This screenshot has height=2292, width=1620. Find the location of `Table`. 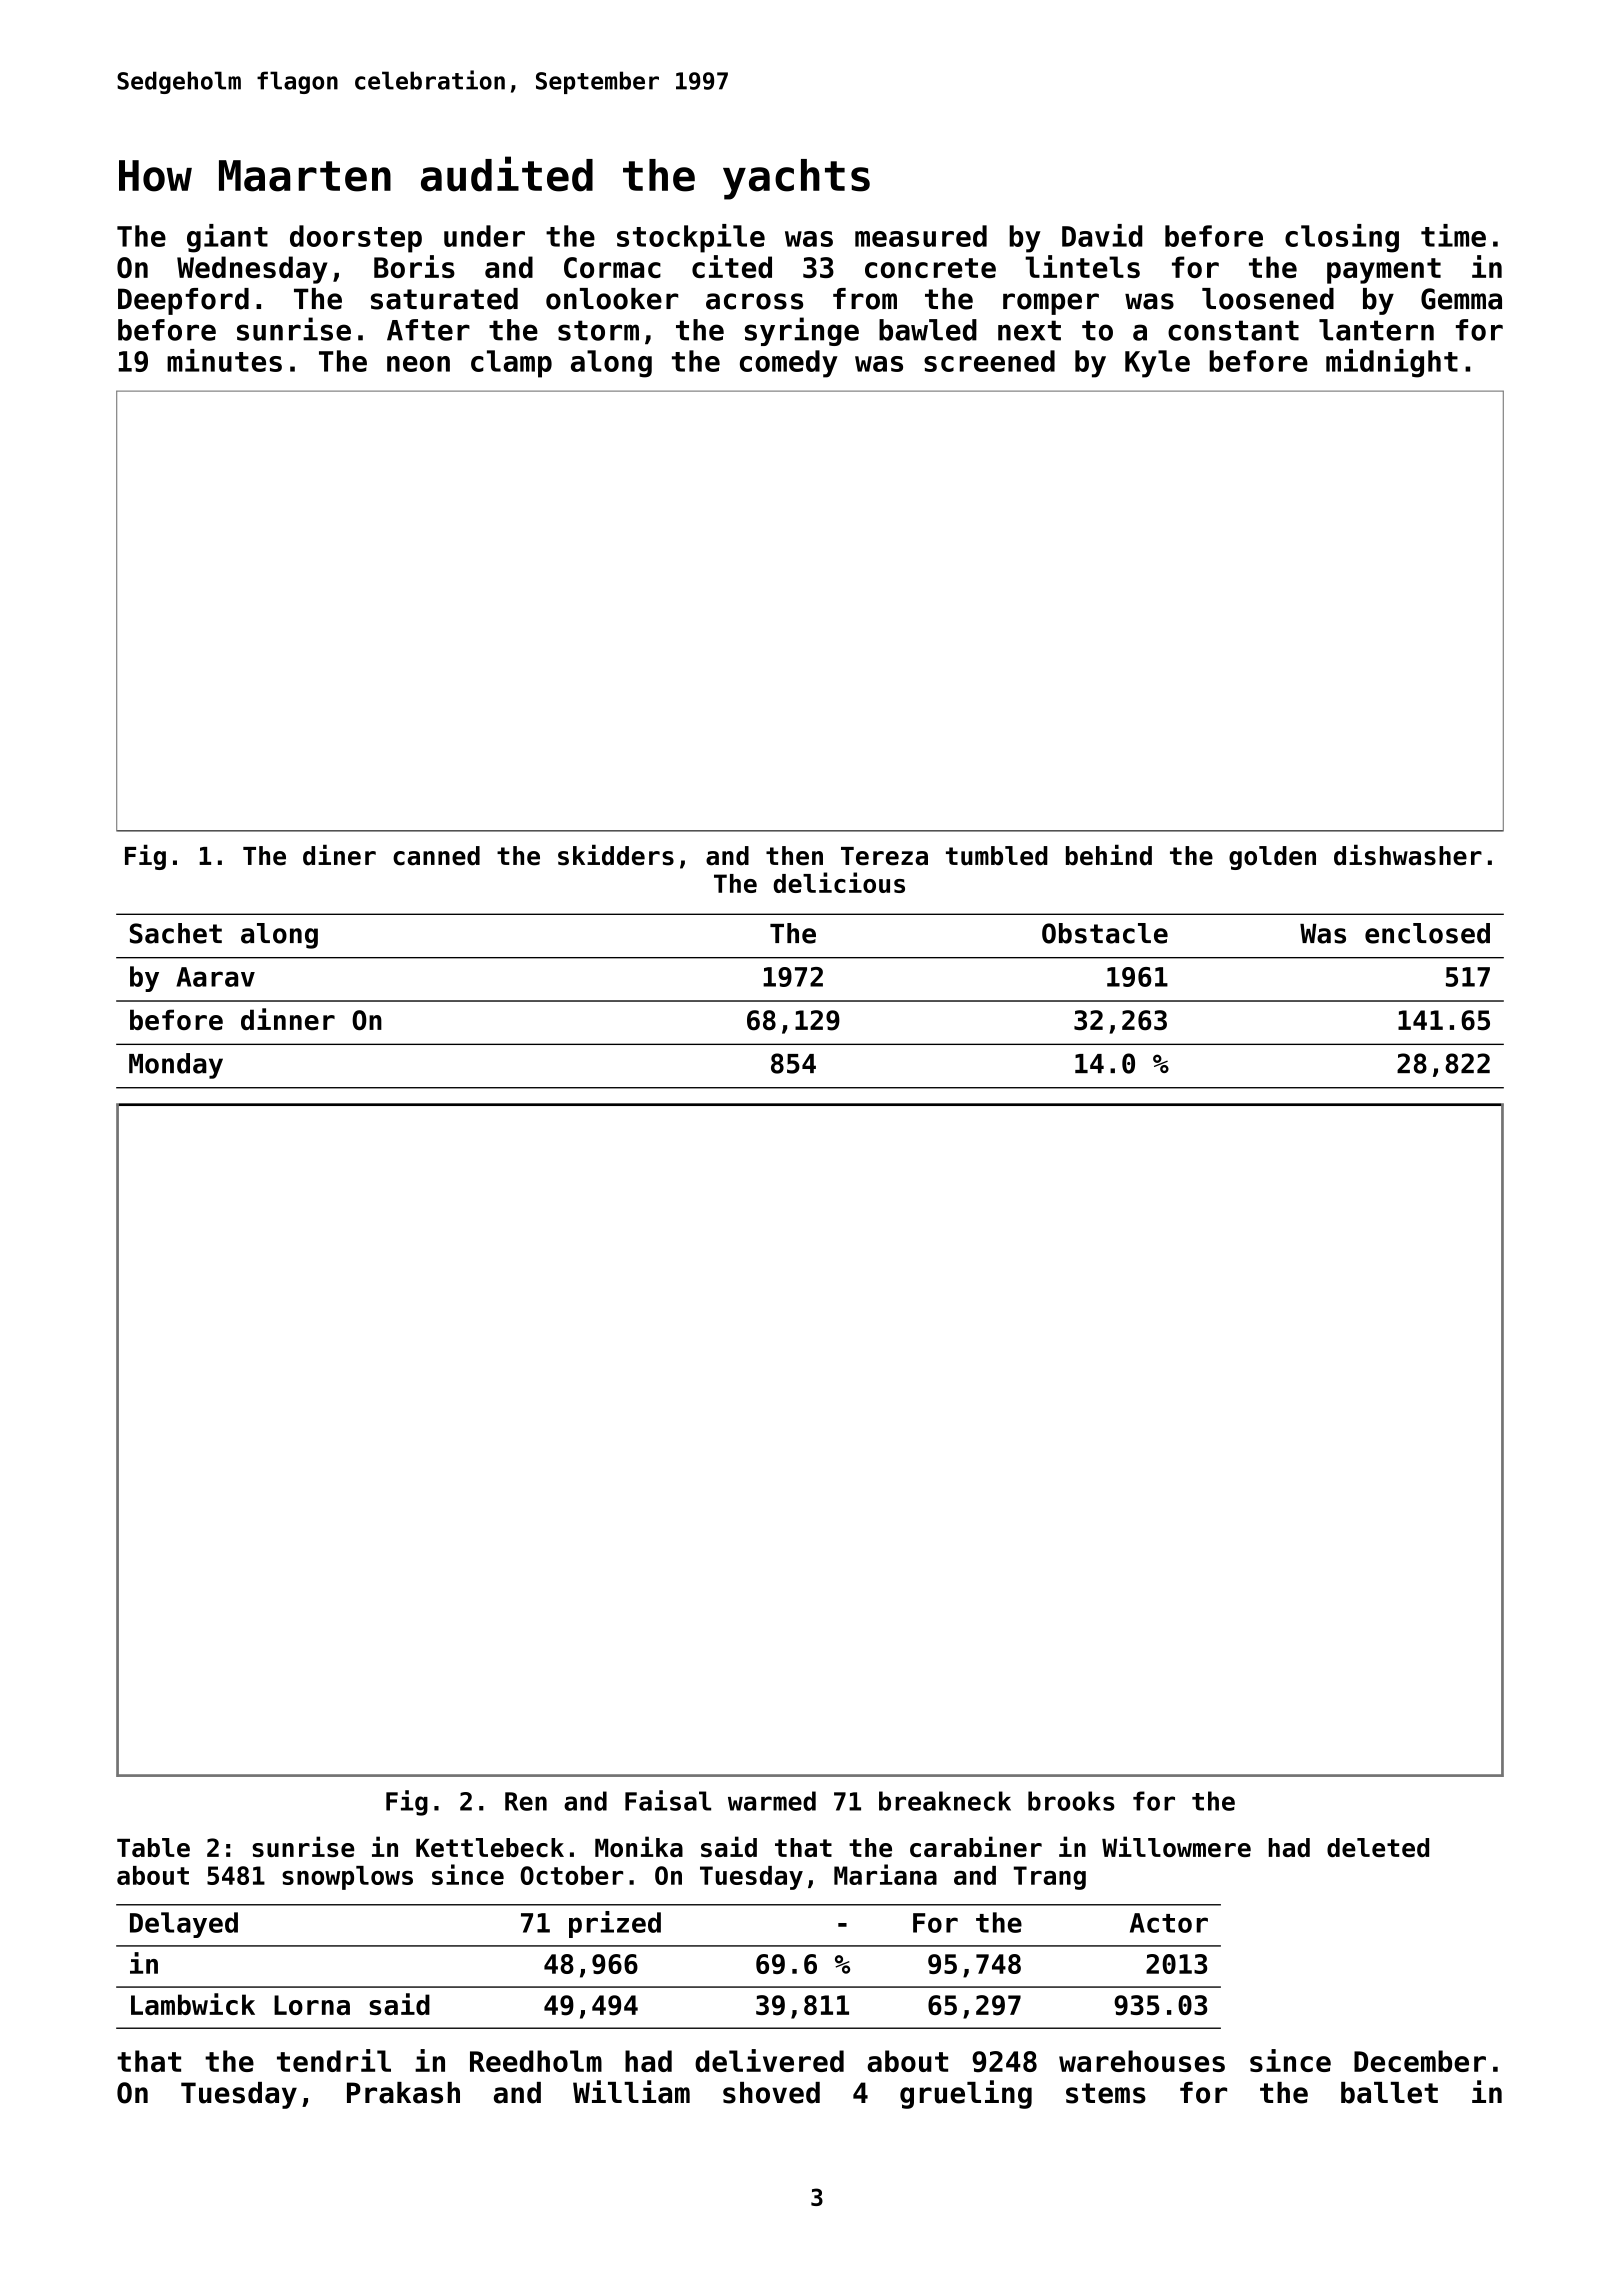

Table is located at coordinates (153, 1847).
